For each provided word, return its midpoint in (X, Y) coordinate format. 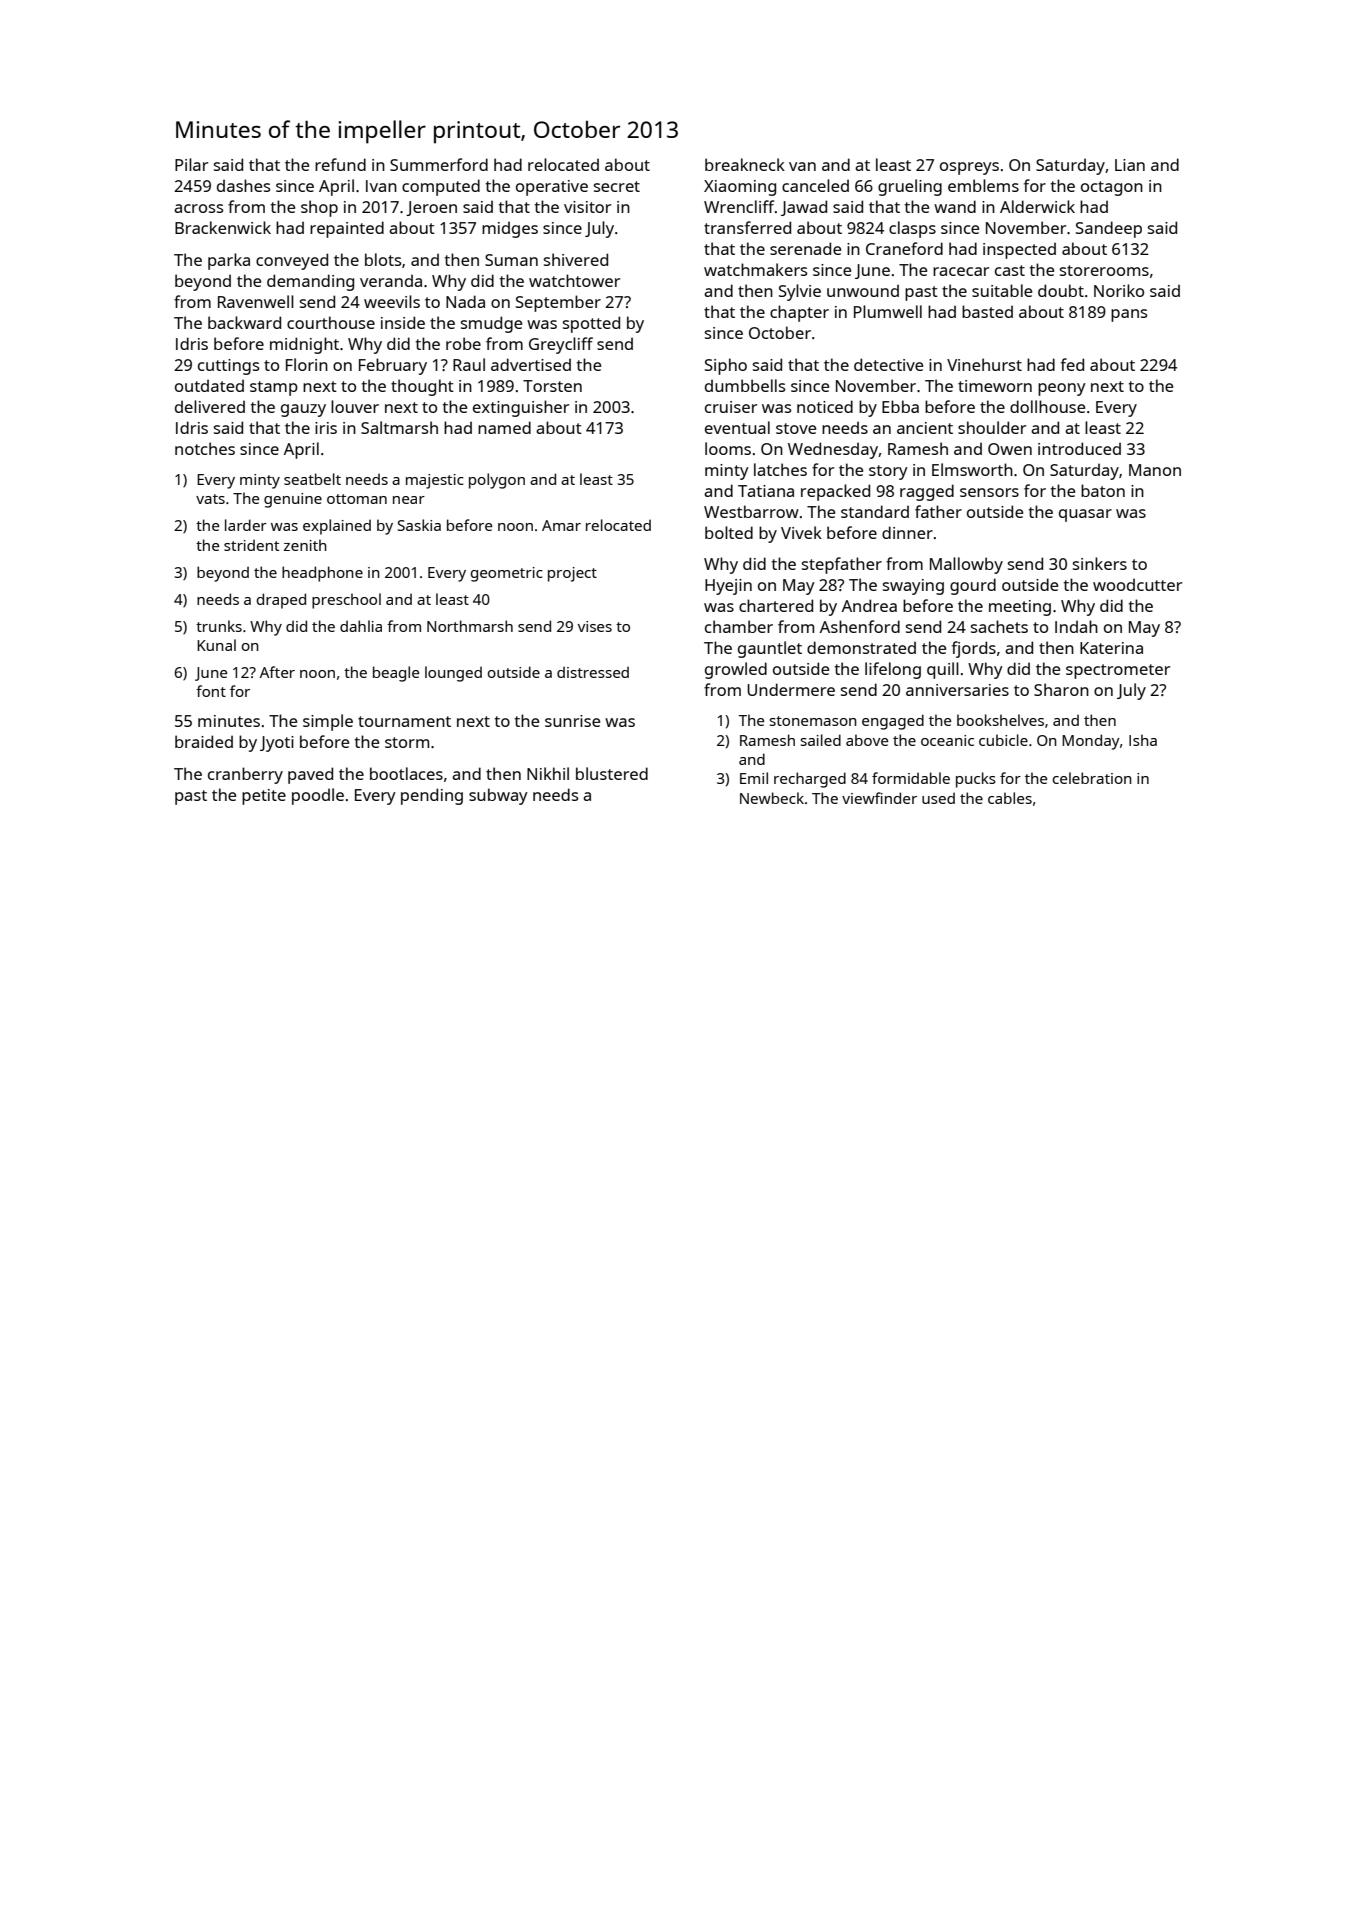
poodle (318, 796)
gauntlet (770, 649)
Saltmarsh (399, 427)
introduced (1079, 448)
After (277, 672)
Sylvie (800, 292)
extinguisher (521, 408)
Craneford (904, 248)
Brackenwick (223, 227)
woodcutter (1137, 584)
